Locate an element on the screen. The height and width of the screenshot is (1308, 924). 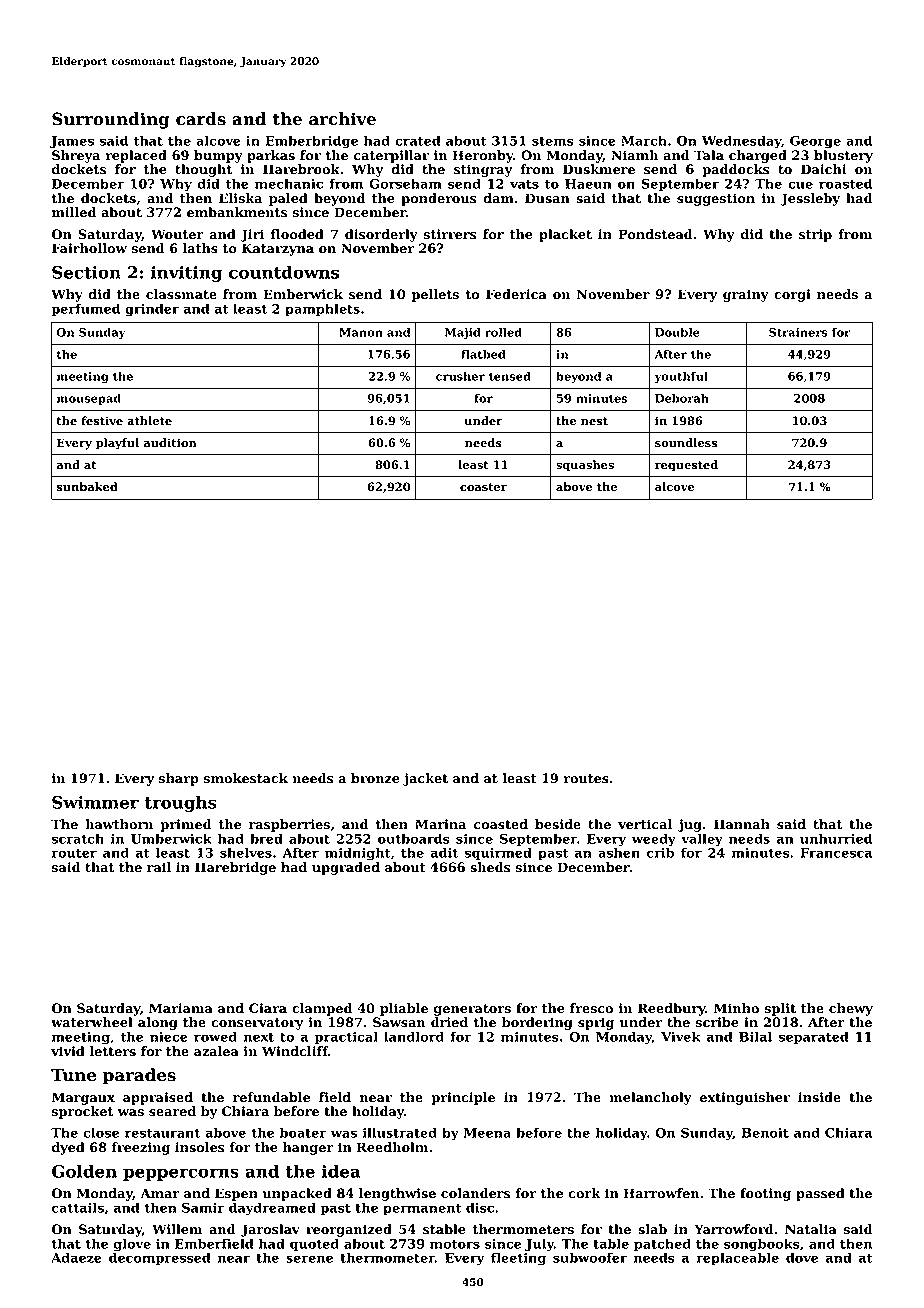
dyed is located at coordinates (68, 1148).
